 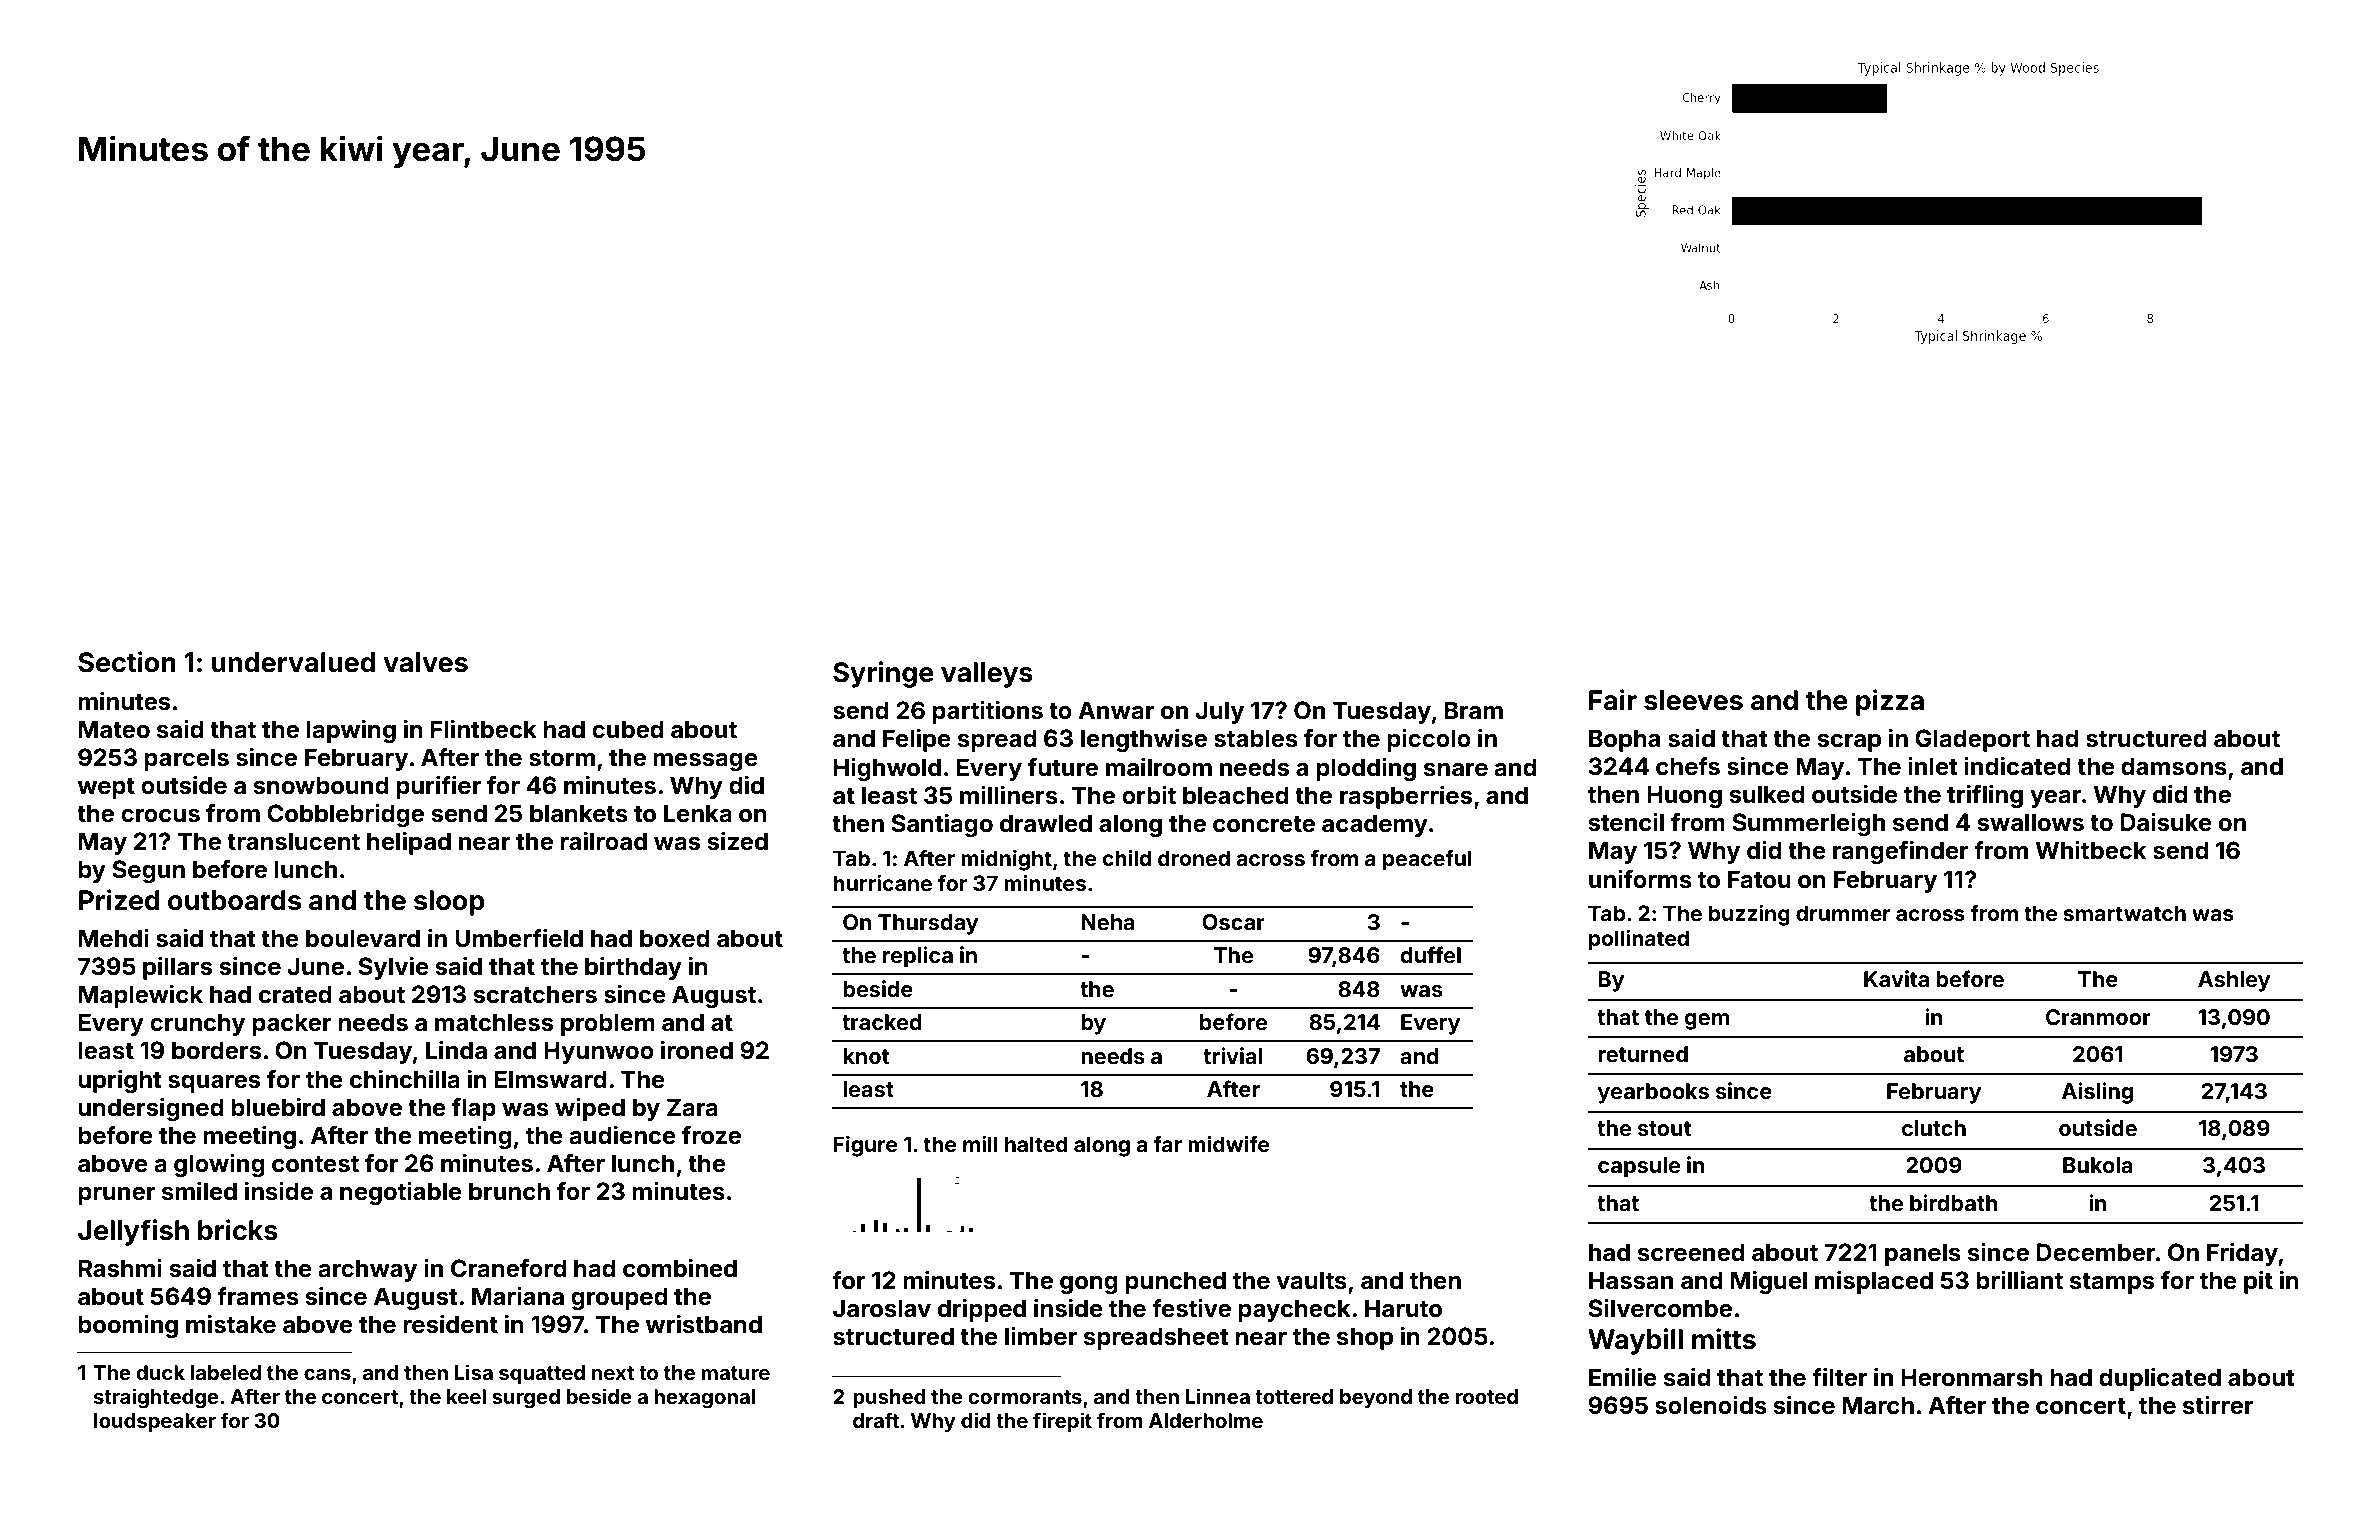 I want to click on birdbath, so click(x=1953, y=1202).
